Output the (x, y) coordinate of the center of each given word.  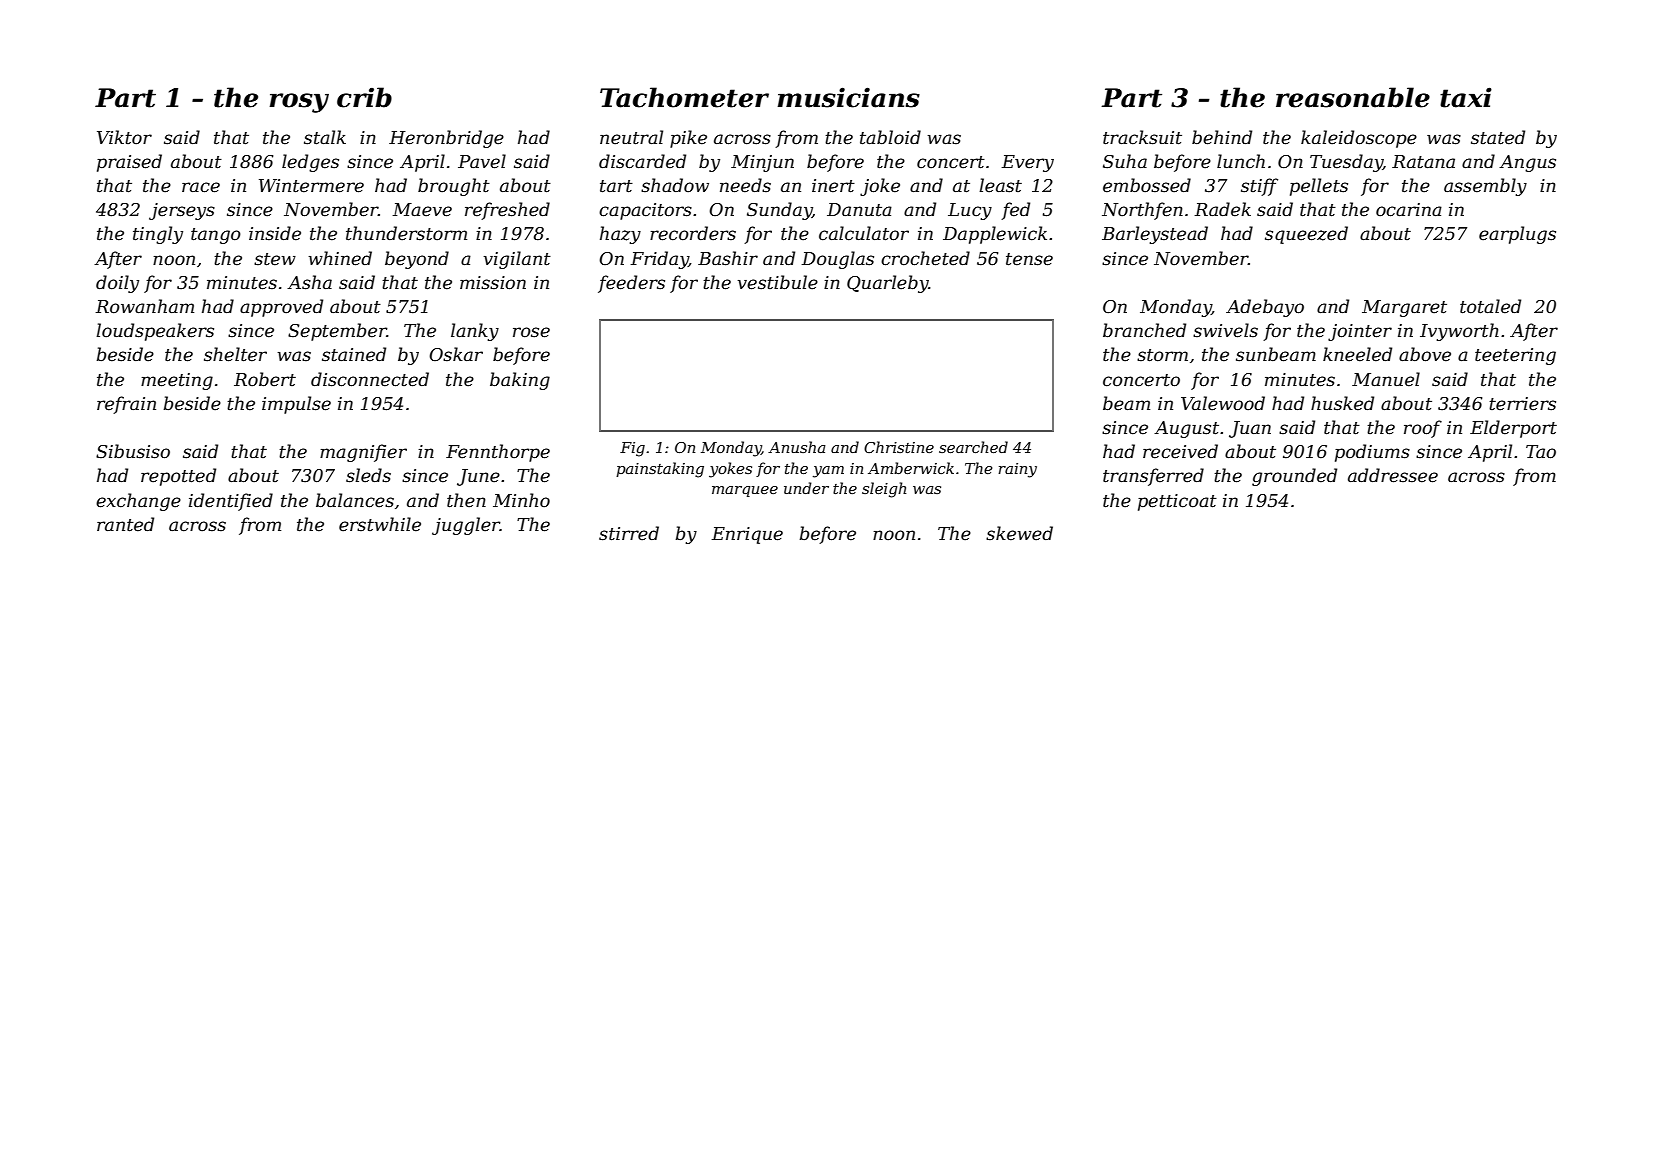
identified (231, 502)
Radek (1223, 209)
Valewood (1223, 403)
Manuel (1386, 379)
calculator (864, 233)
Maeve (422, 210)
